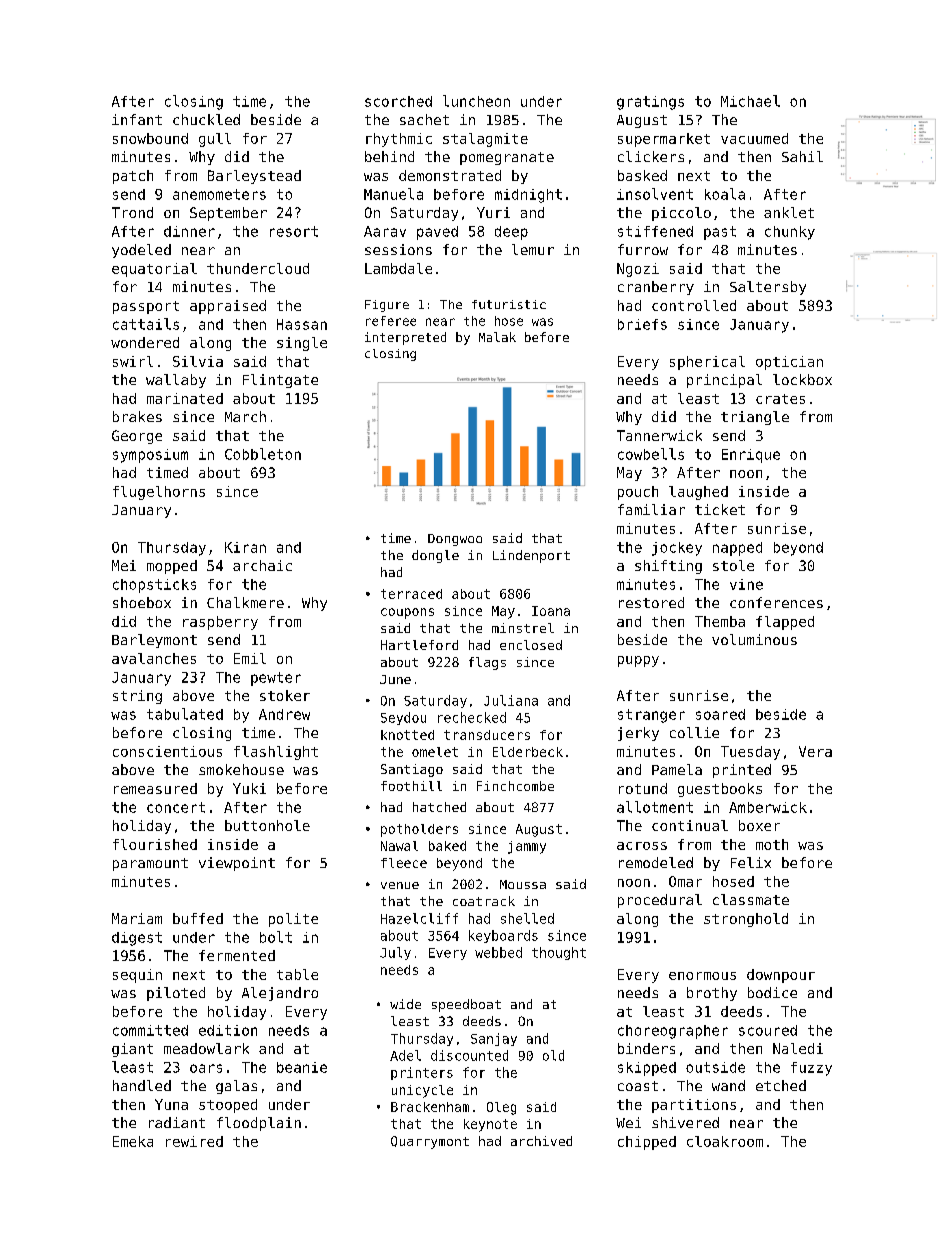  What do you see at coordinates (447, 846) in the screenshot?
I see `baked` at bounding box center [447, 846].
